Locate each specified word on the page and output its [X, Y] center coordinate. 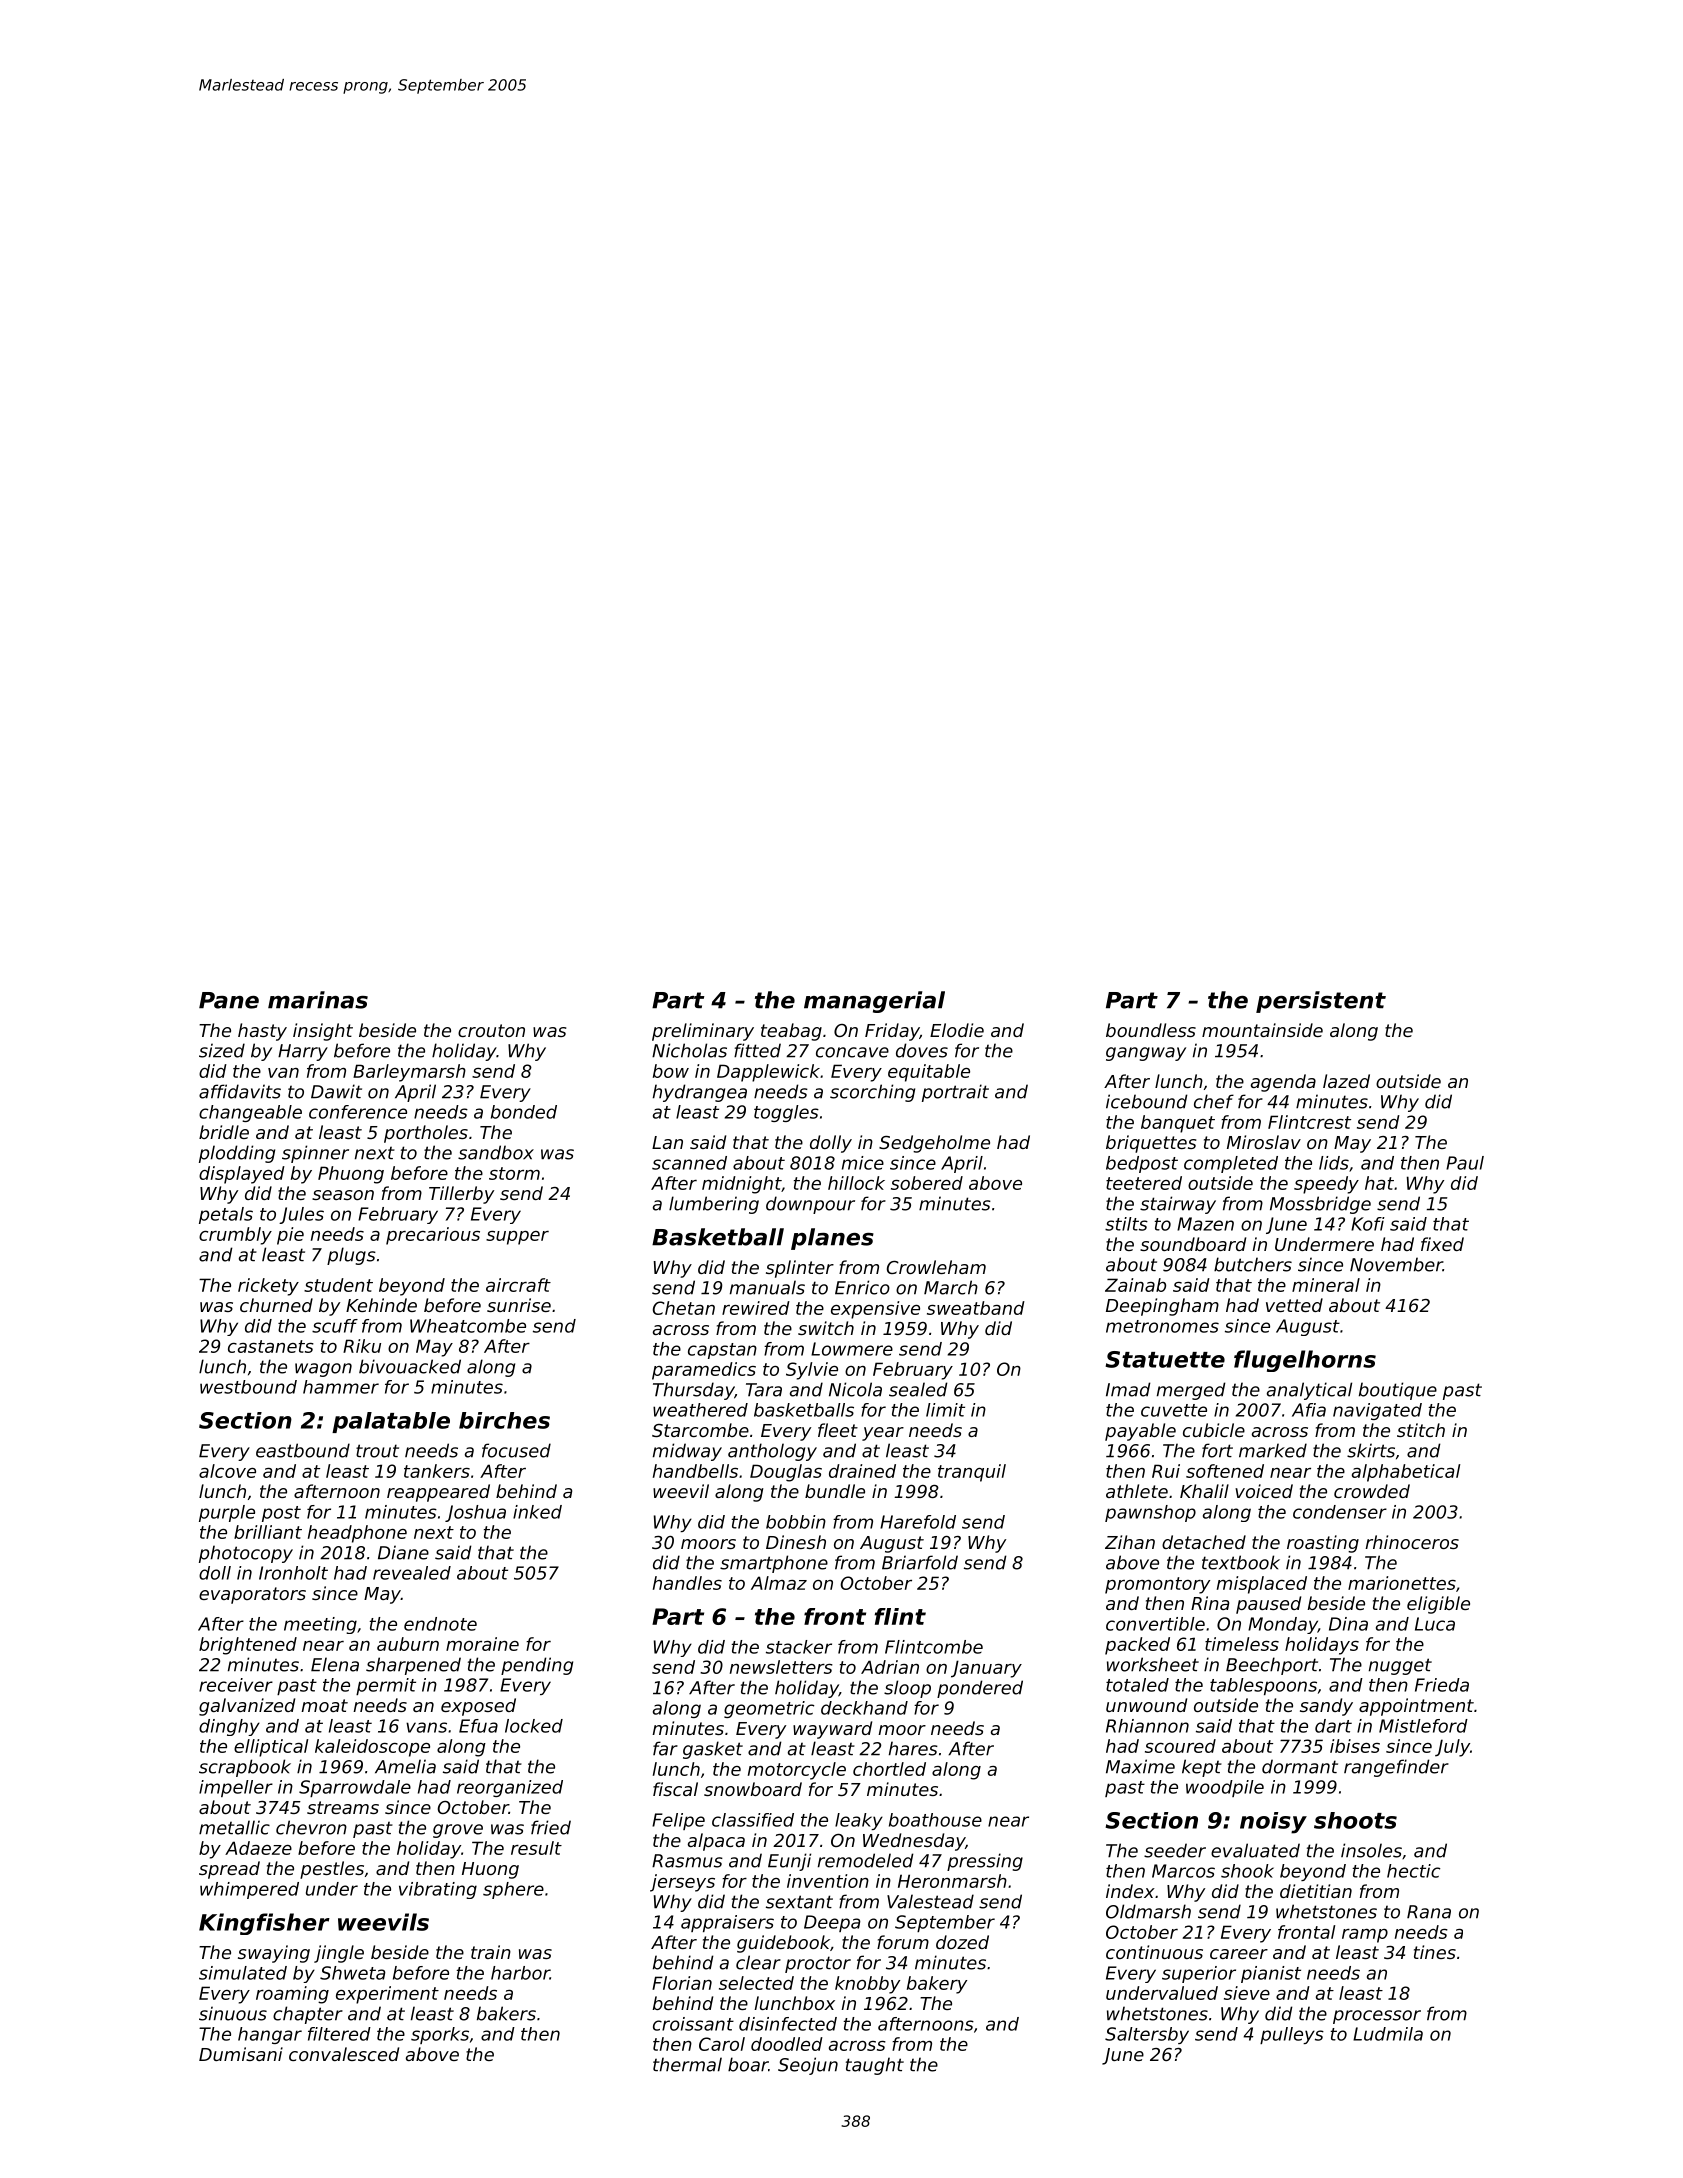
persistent [1321, 1002]
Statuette [1165, 1359]
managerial [874, 1002]
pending [537, 1666]
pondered [980, 1689]
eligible [1438, 1605]
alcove [227, 1471]
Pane [229, 1000]
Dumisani [241, 2054]
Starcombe [700, 1430]
